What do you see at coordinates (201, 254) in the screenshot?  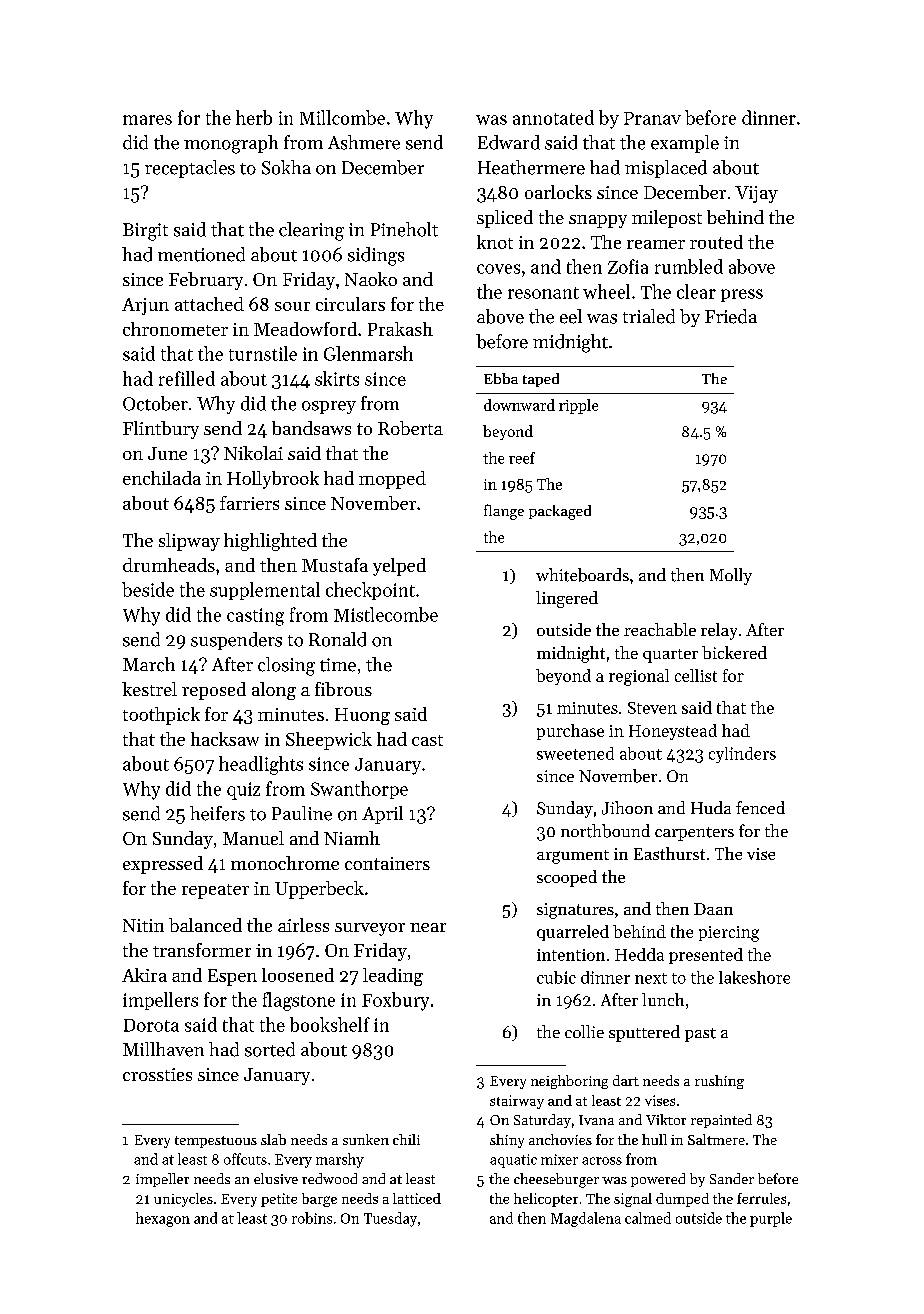 I see `mentioned` at bounding box center [201, 254].
